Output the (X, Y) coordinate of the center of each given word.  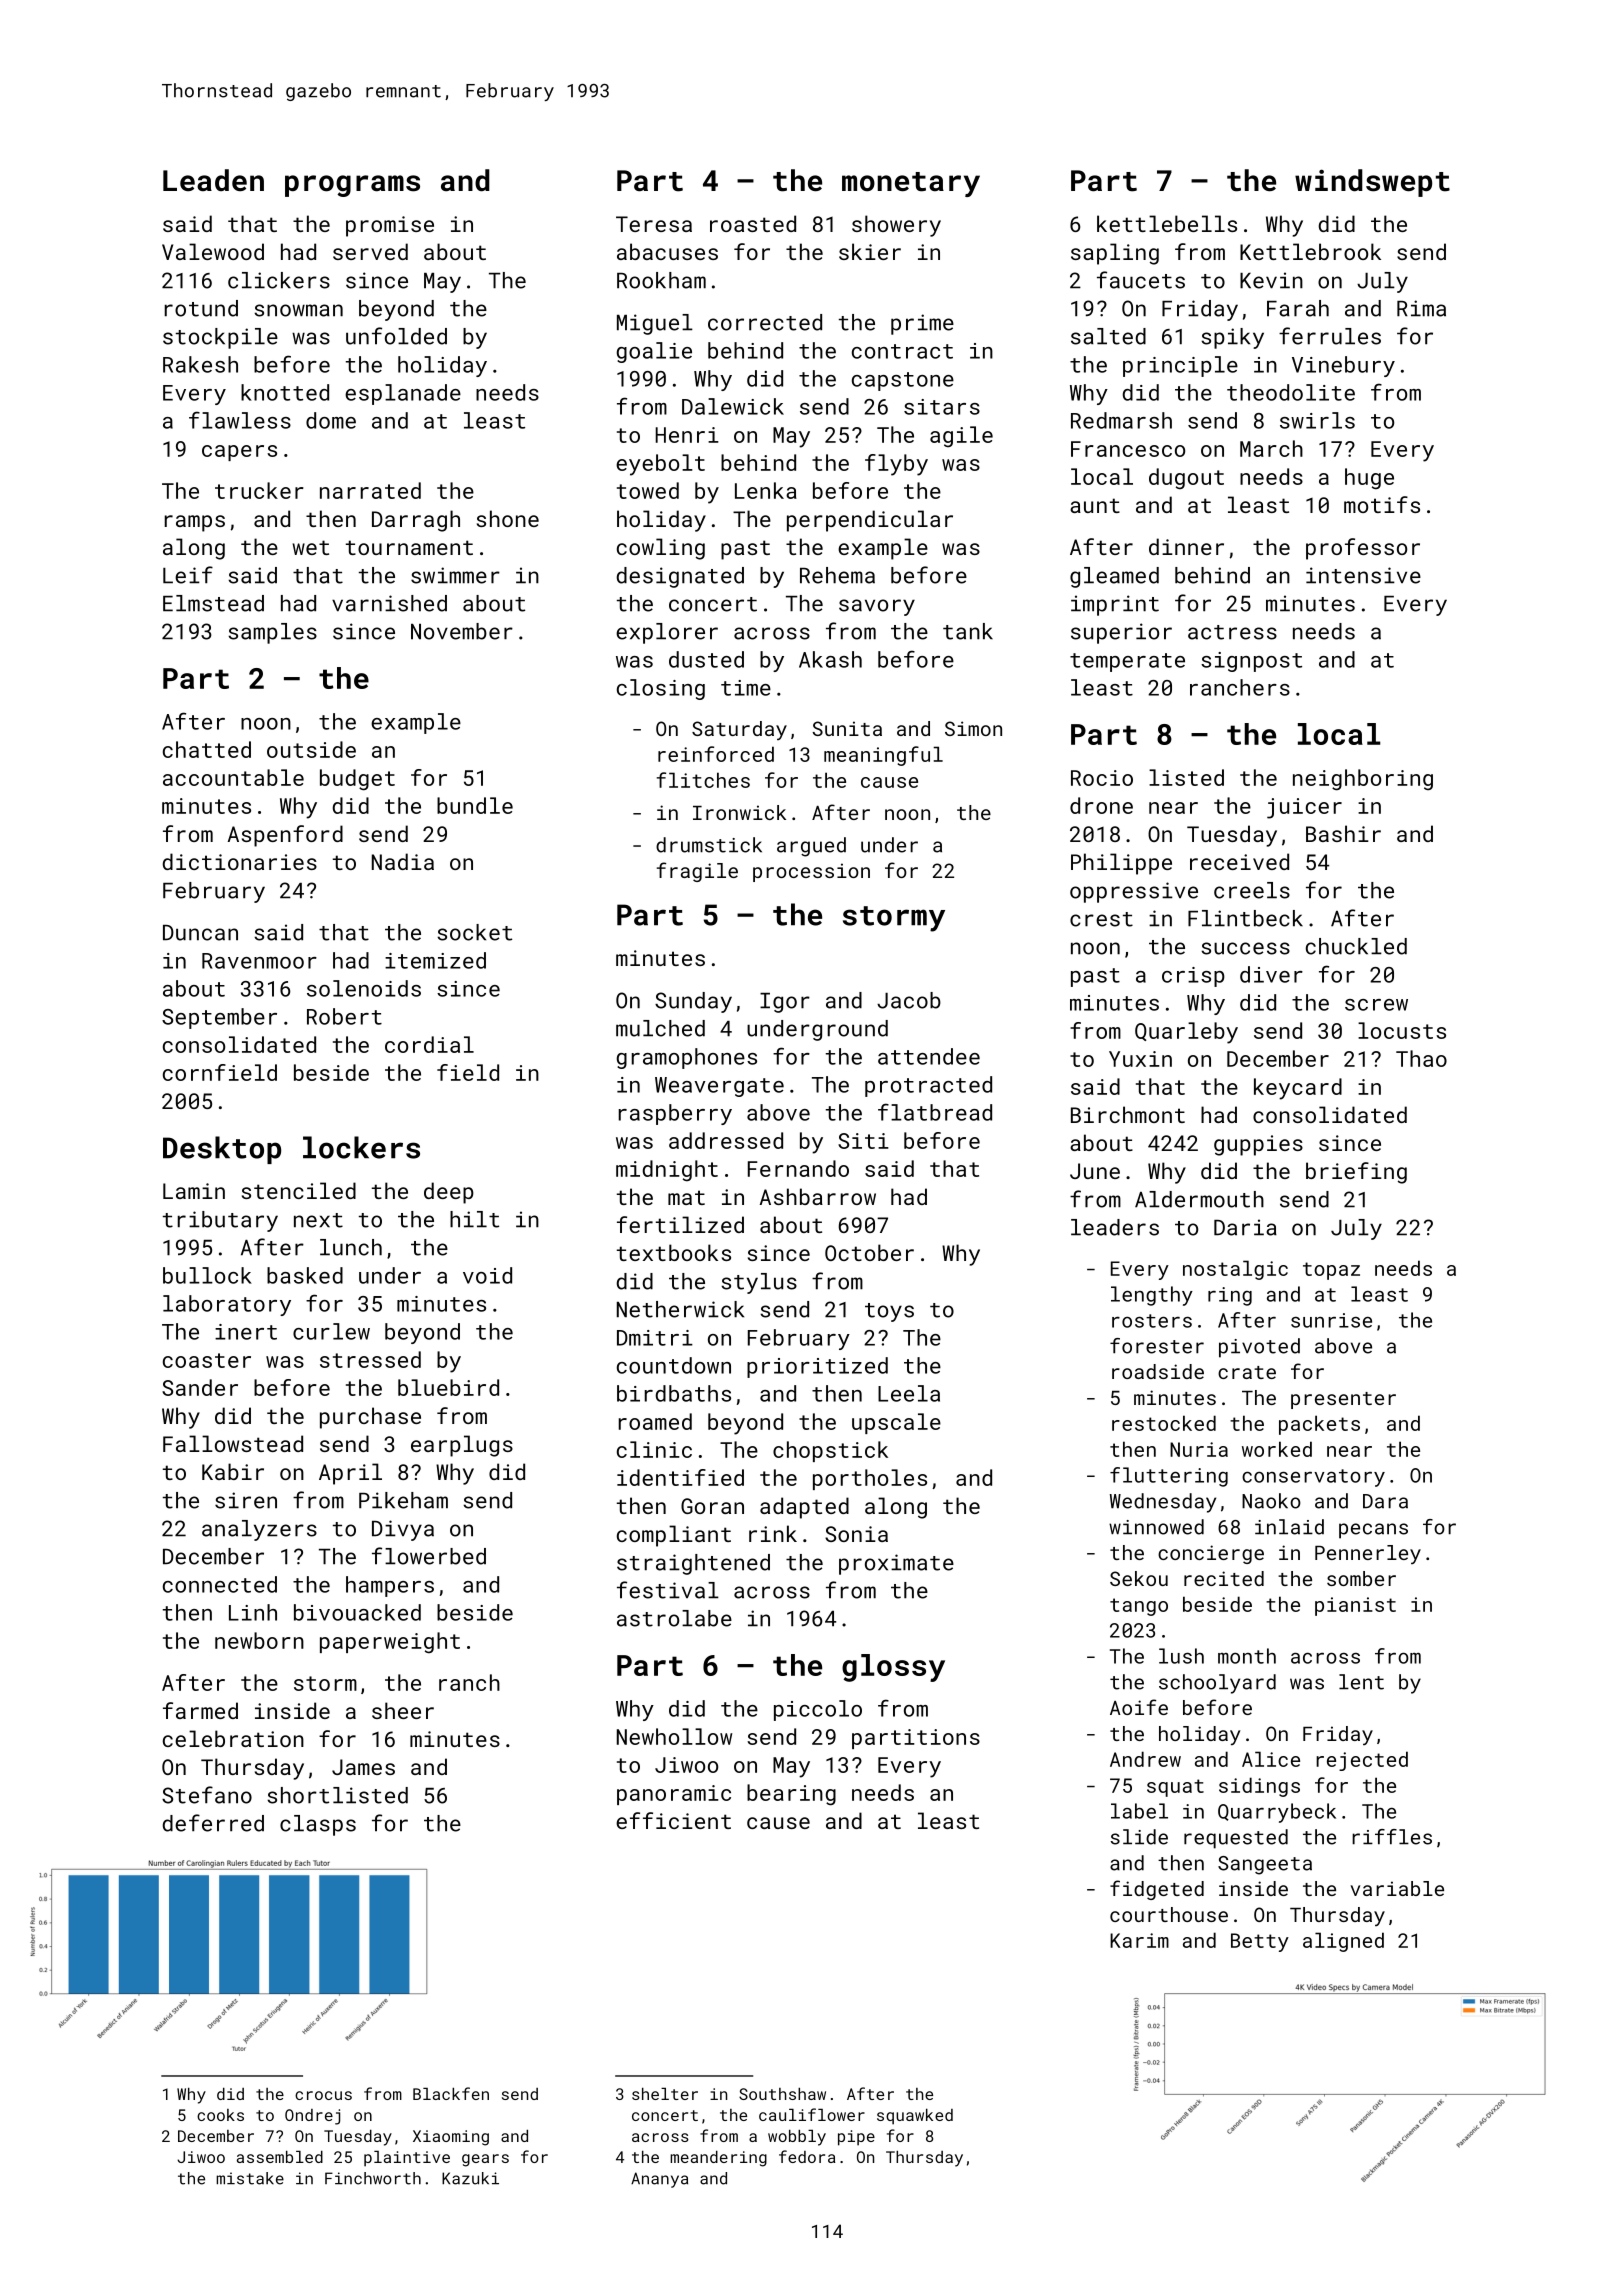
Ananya (659, 2180)
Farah (1298, 308)
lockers (361, 1147)
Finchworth (373, 2178)
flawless (240, 420)
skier (870, 251)
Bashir (1343, 833)
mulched (660, 1028)
